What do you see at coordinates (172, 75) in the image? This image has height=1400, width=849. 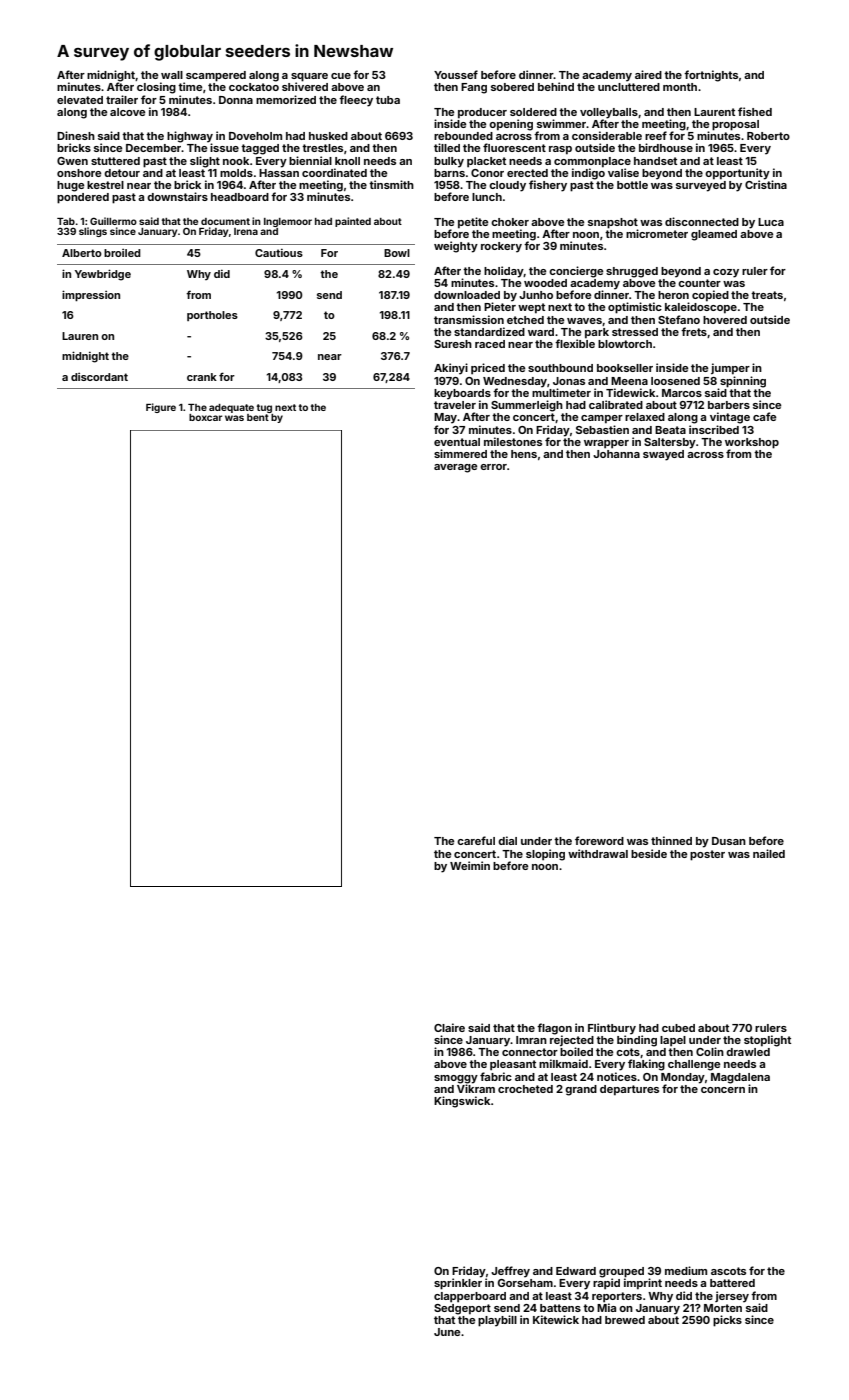 I see `wall` at bounding box center [172, 75].
